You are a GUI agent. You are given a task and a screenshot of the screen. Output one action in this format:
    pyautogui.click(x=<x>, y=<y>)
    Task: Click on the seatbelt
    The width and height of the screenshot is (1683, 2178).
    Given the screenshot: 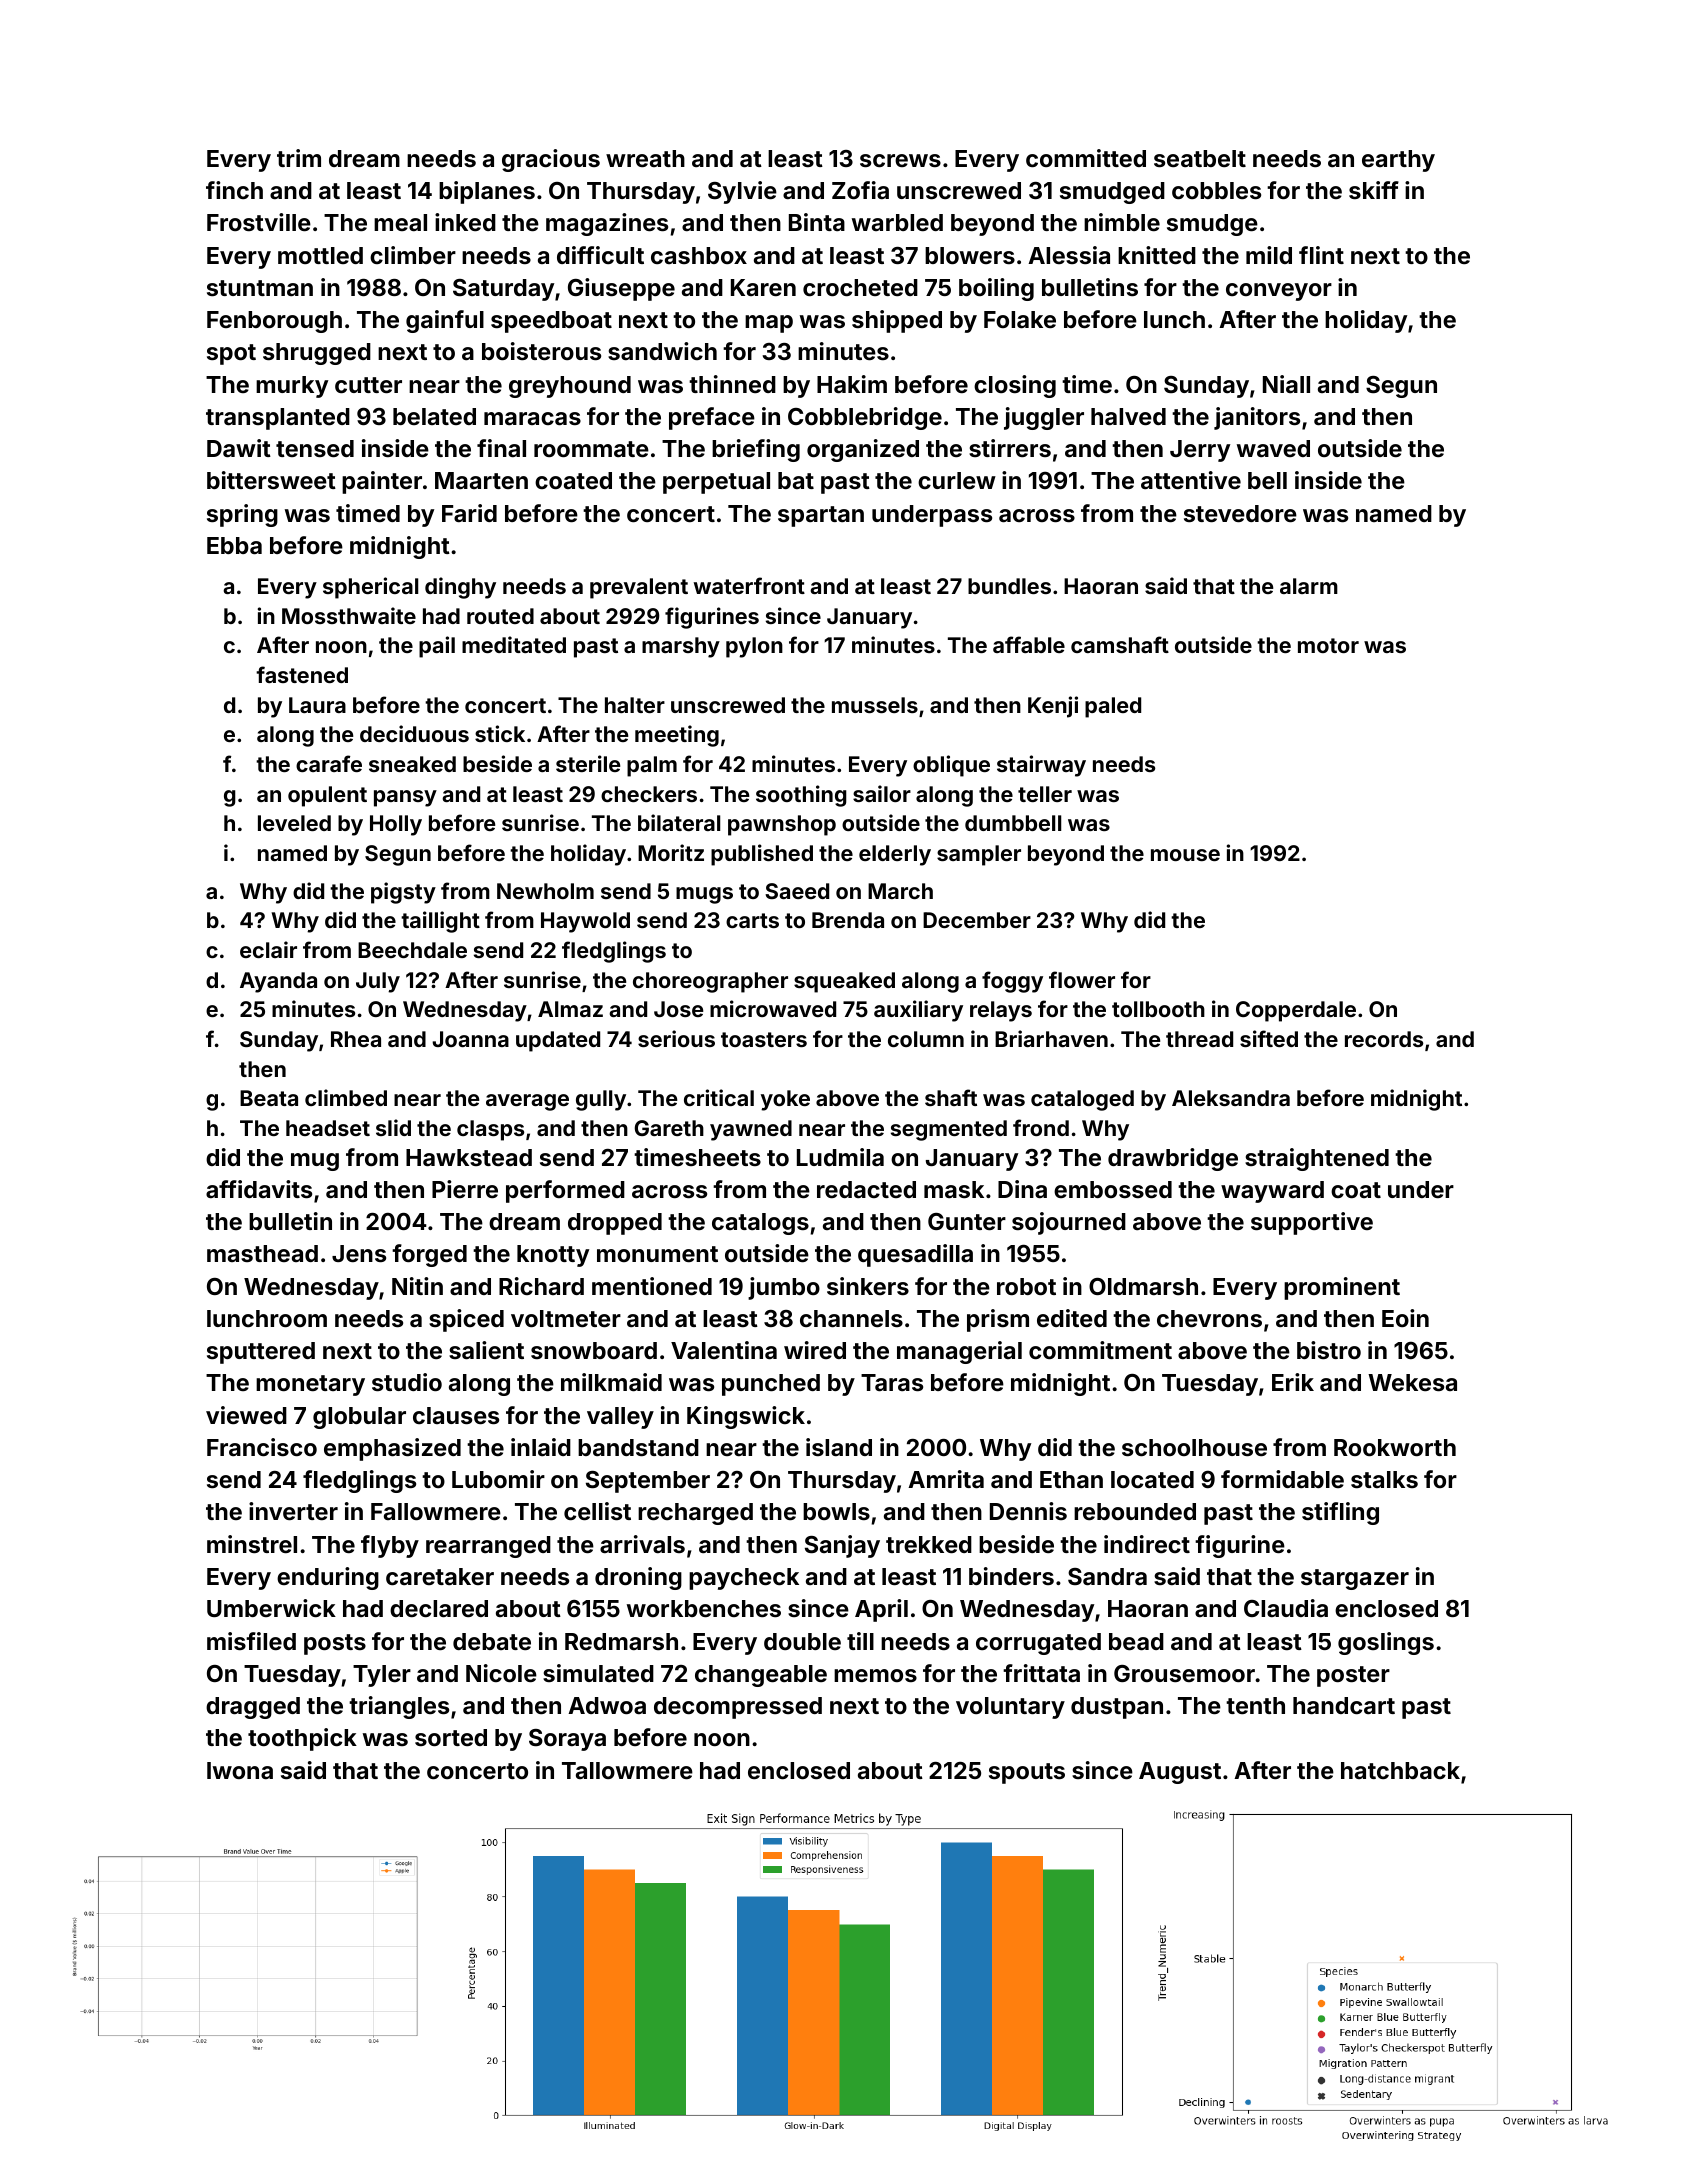 What is the action you would take?
    pyautogui.click(x=1200, y=158)
